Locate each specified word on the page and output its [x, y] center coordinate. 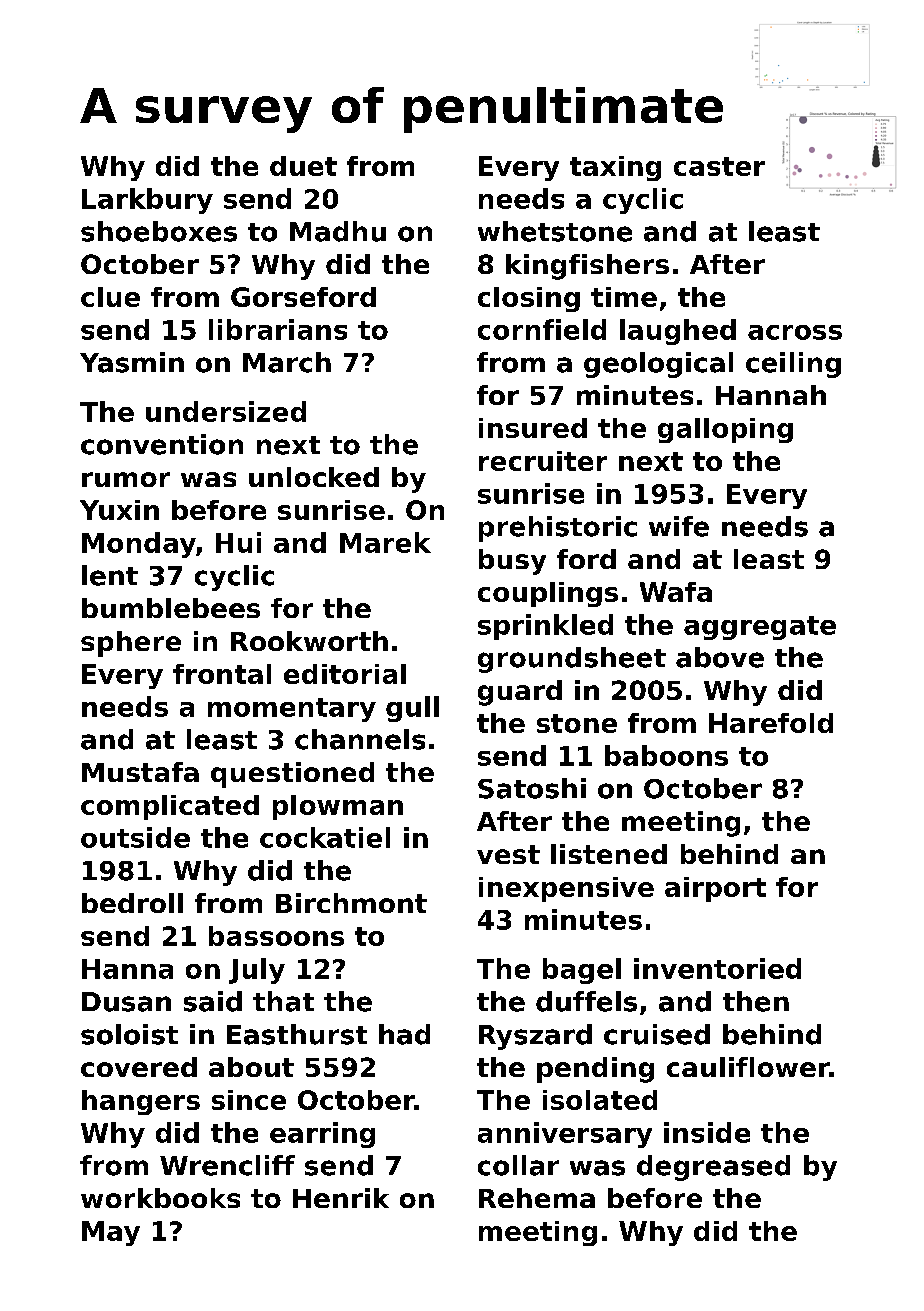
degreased [713, 1168]
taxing [615, 168]
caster [719, 166]
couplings [548, 594]
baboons [666, 755]
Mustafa [140, 772]
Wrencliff [227, 1165]
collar [518, 1165]
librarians [278, 329]
